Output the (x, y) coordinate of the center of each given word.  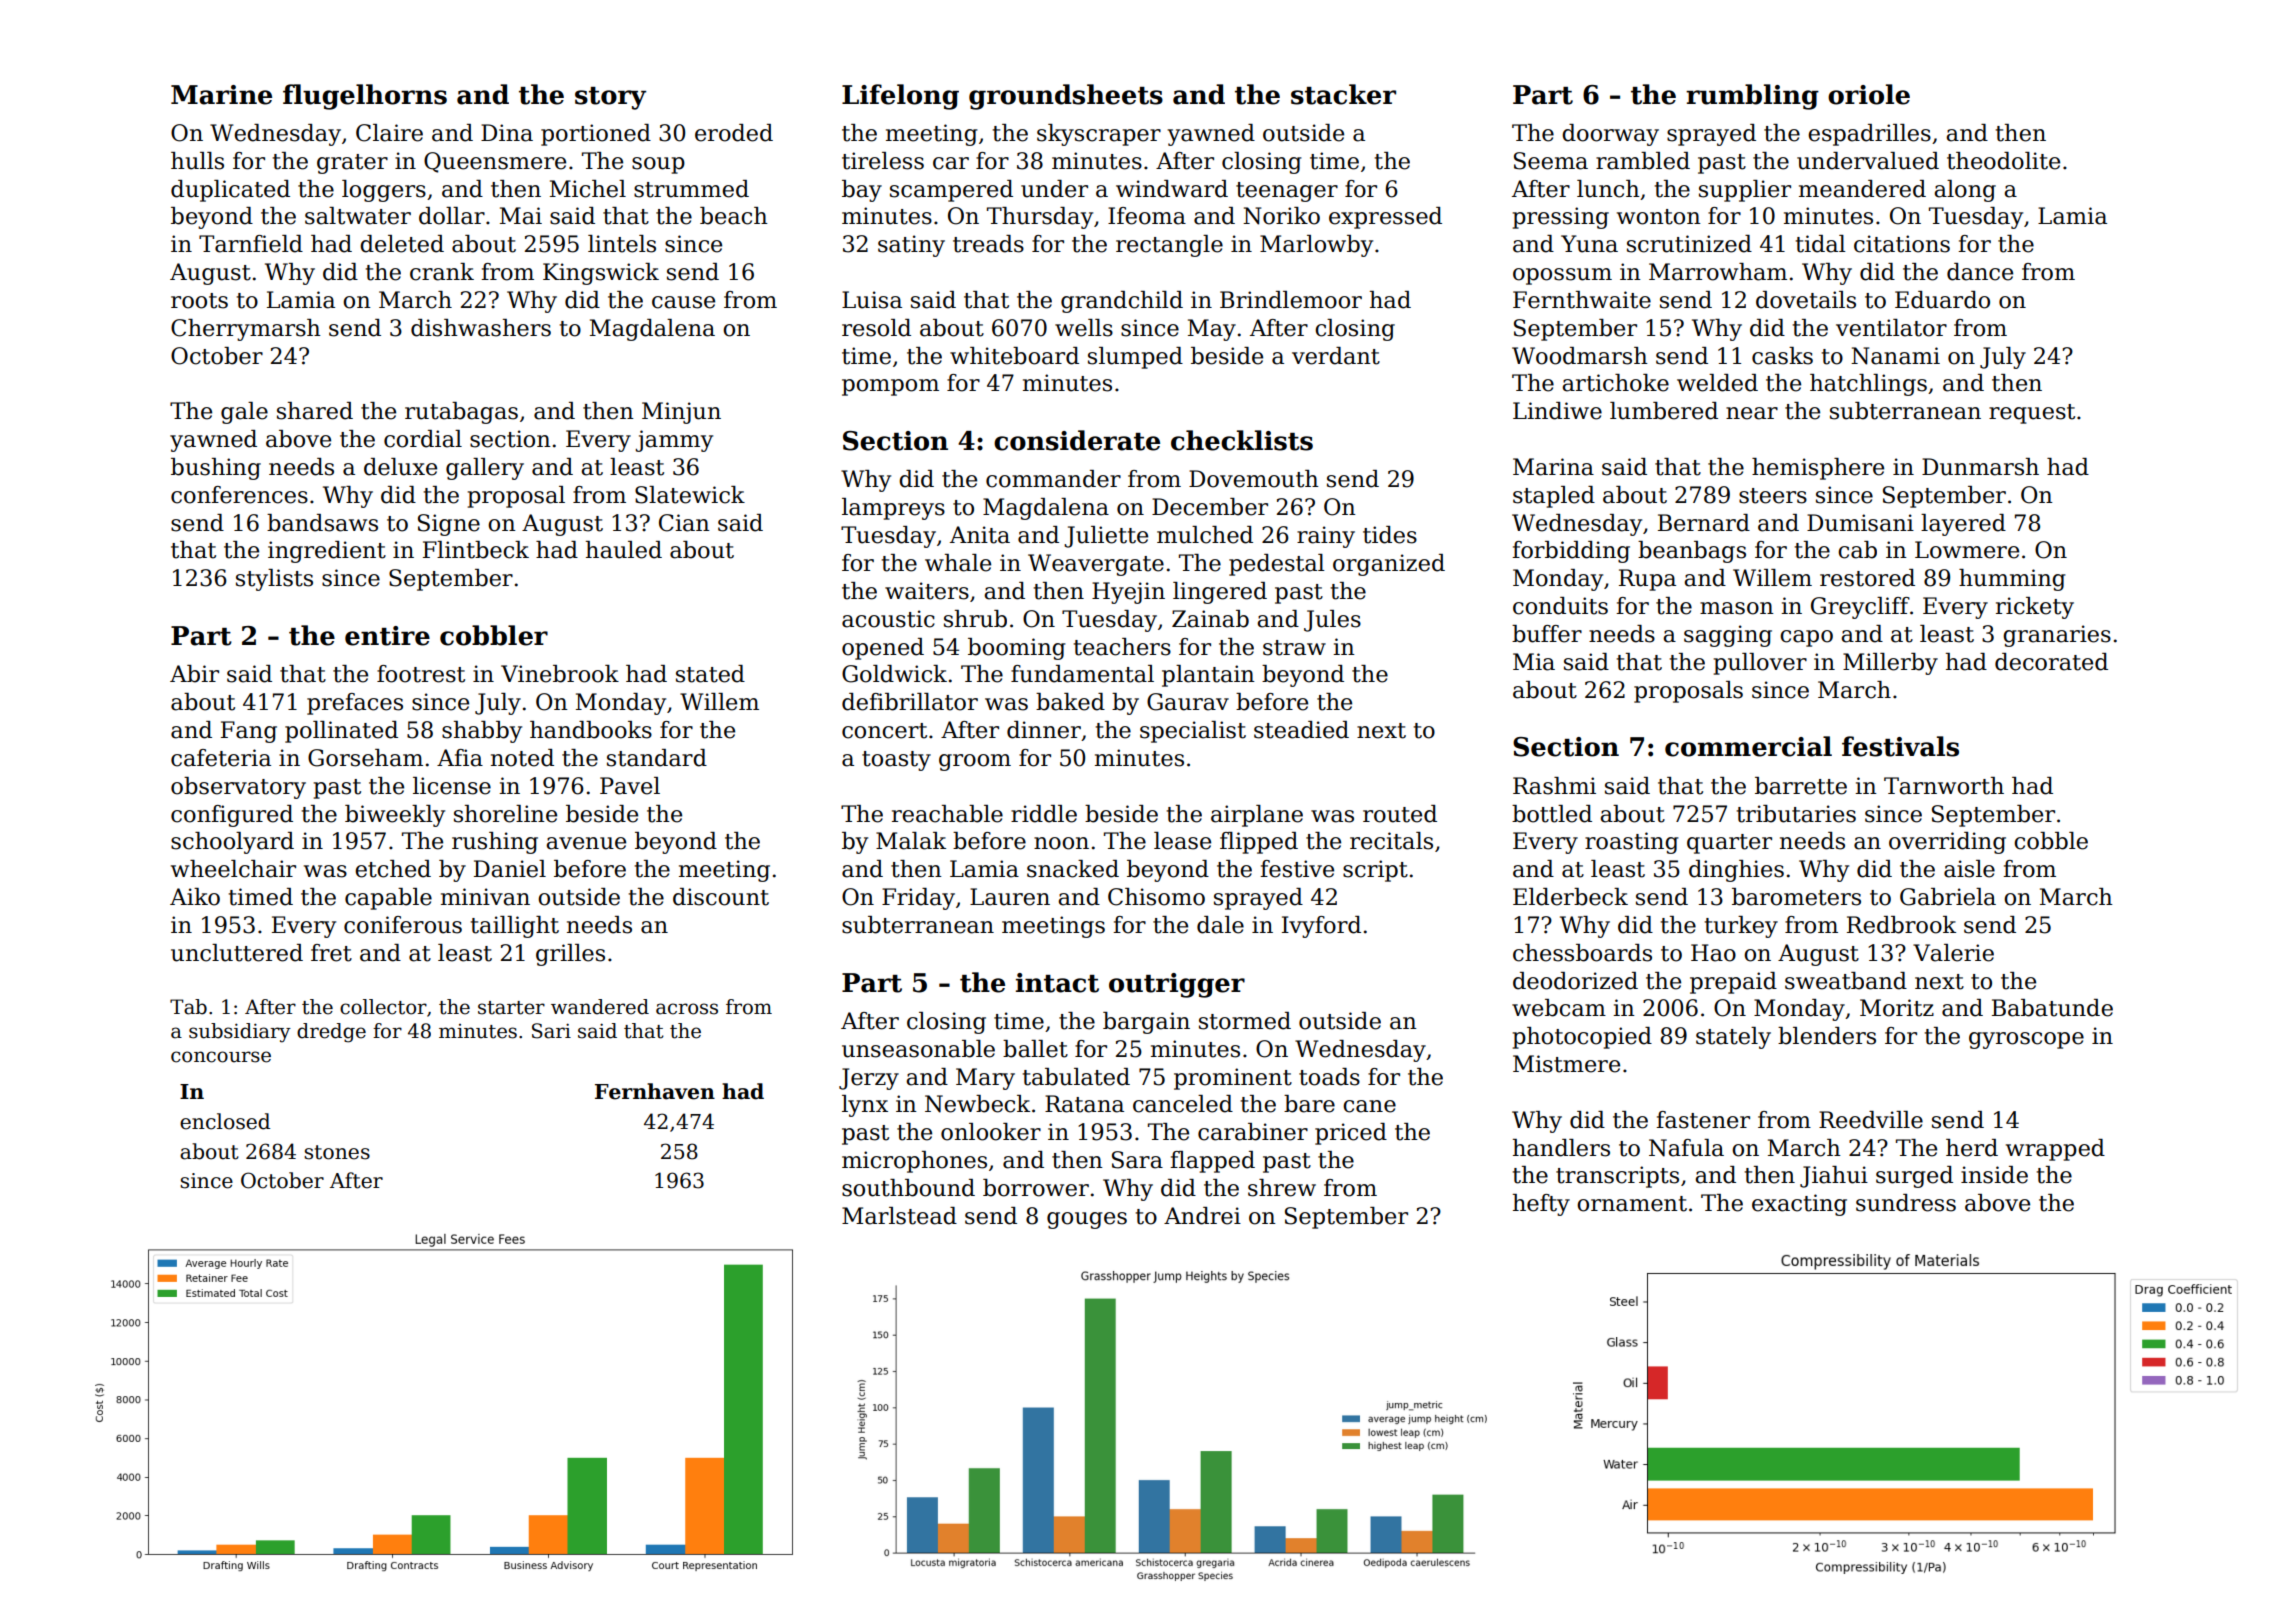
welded (1717, 383)
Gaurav (1188, 702)
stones (337, 1152)
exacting (1799, 1205)
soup (658, 165)
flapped (1212, 1162)
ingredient (327, 552)
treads (988, 244)
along (1965, 191)
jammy (674, 441)
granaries (2057, 636)
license (452, 786)
